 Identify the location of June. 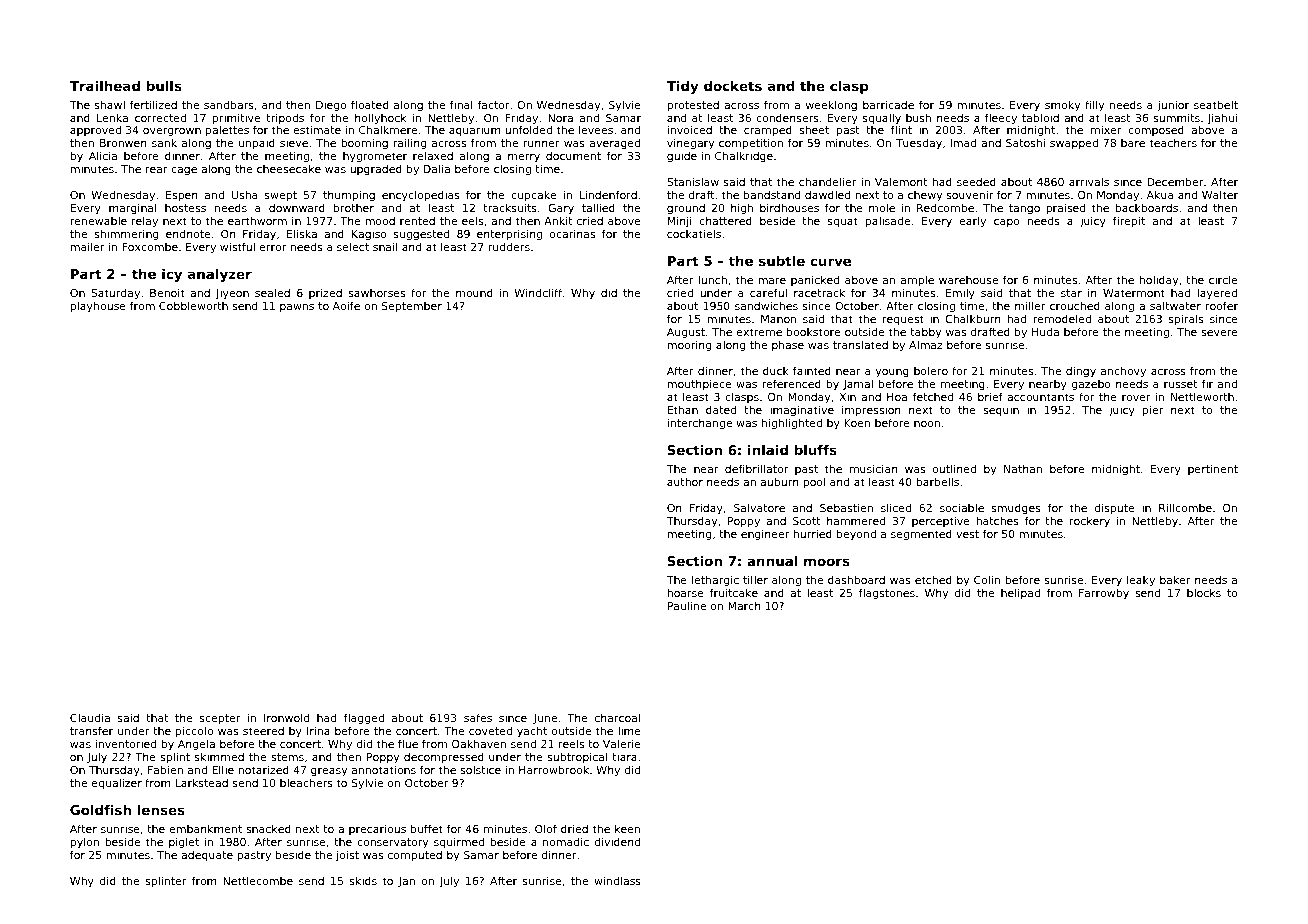
(545, 719).
